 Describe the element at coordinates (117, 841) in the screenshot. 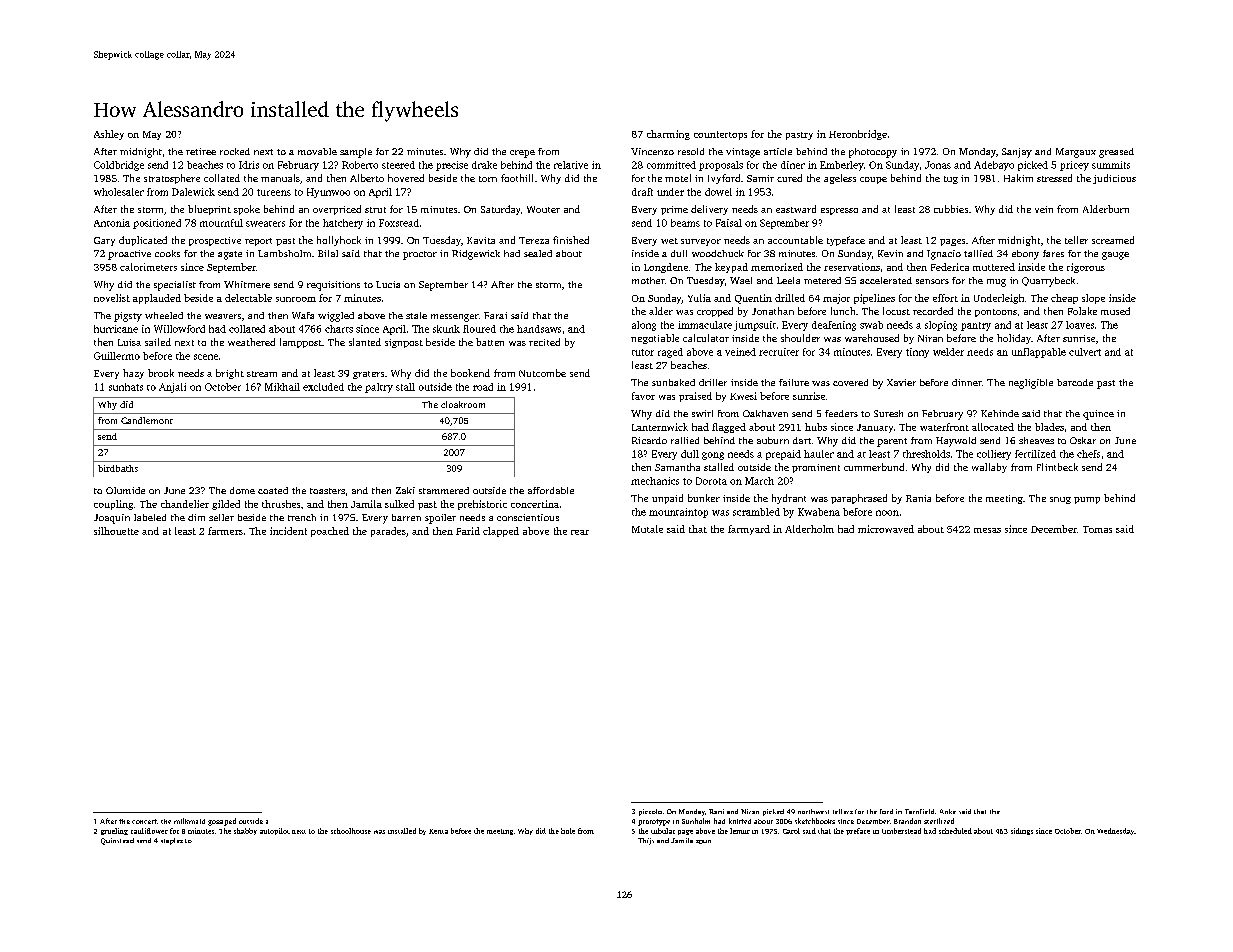

I see `Quinstead` at that location.
